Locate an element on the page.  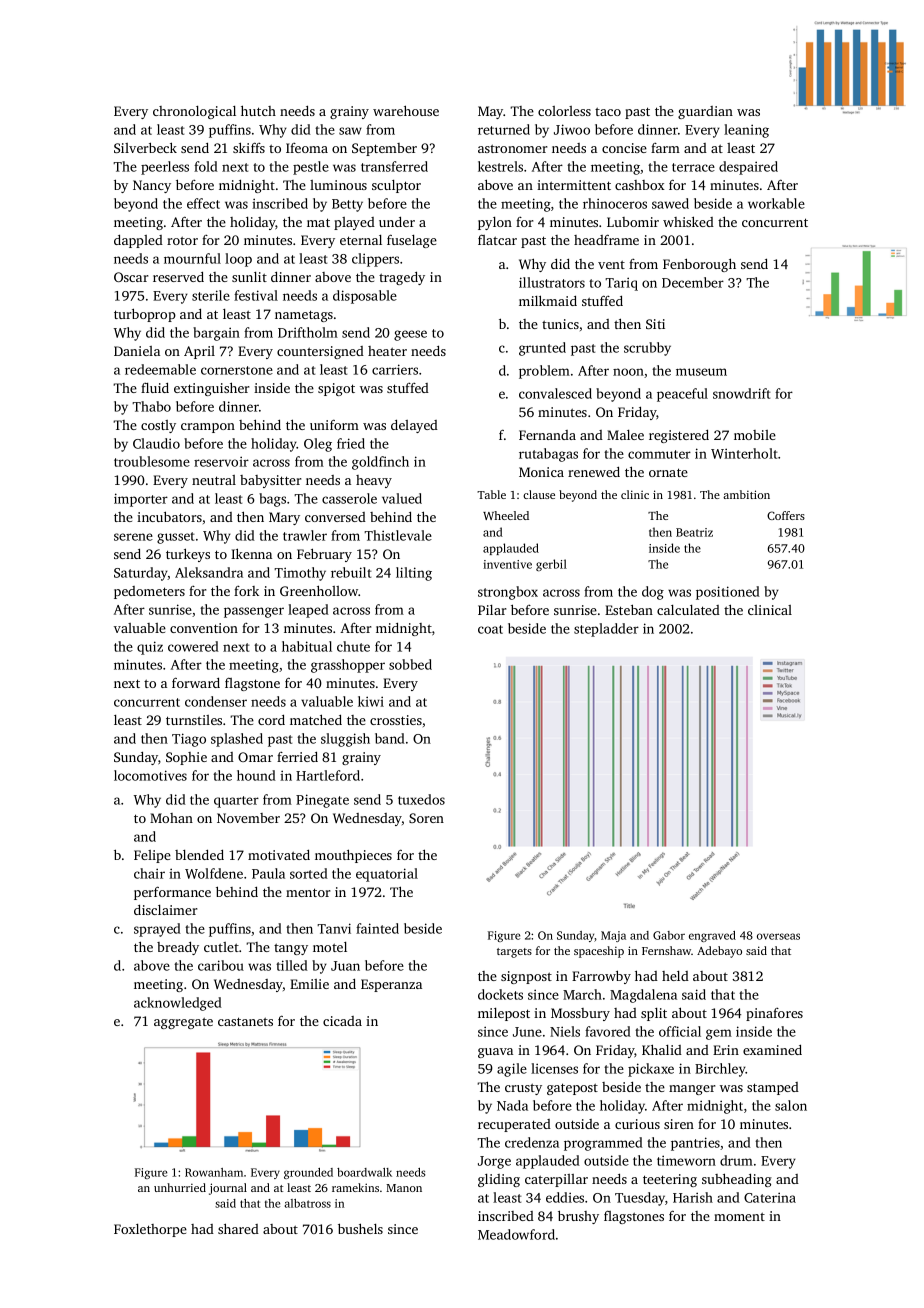
fainted is located at coordinates (377, 928).
